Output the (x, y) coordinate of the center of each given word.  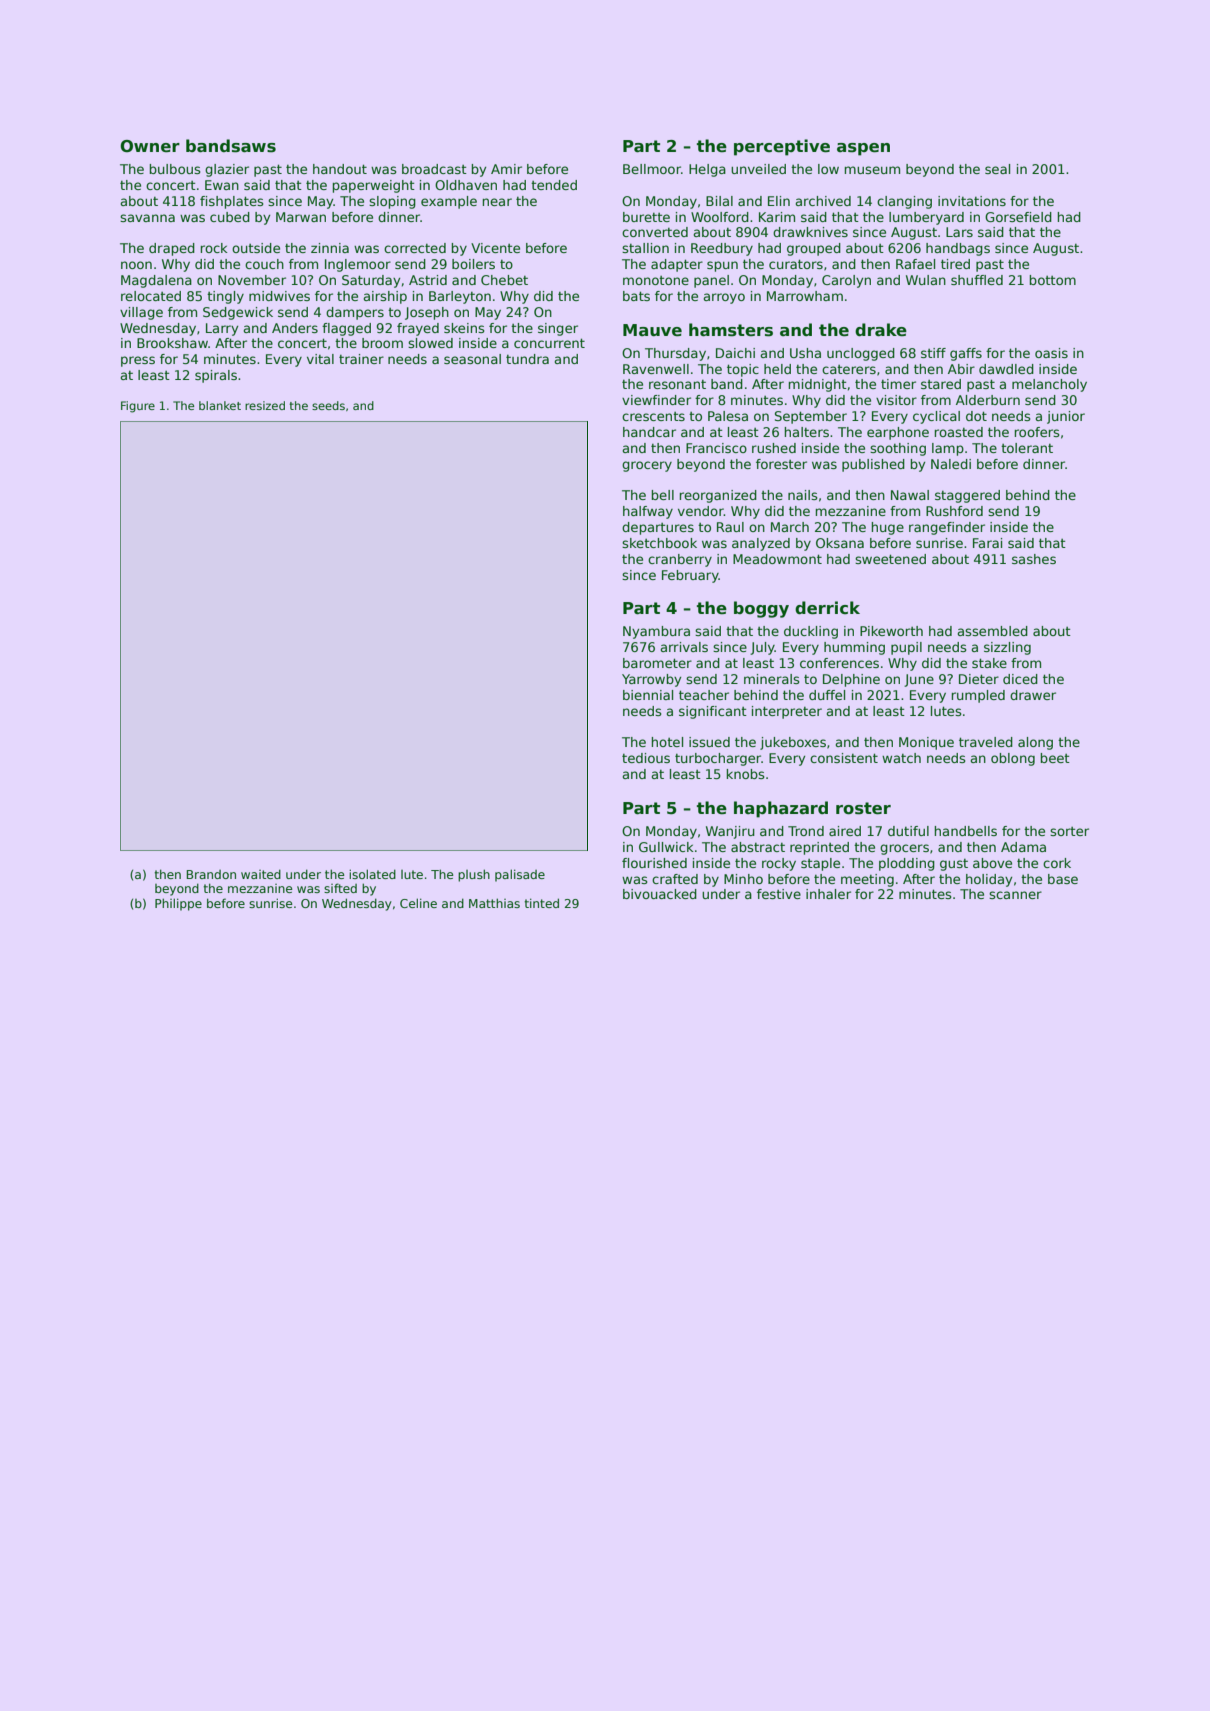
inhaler (828, 894)
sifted (340, 888)
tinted (541, 903)
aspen (863, 149)
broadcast (434, 169)
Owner (150, 146)
